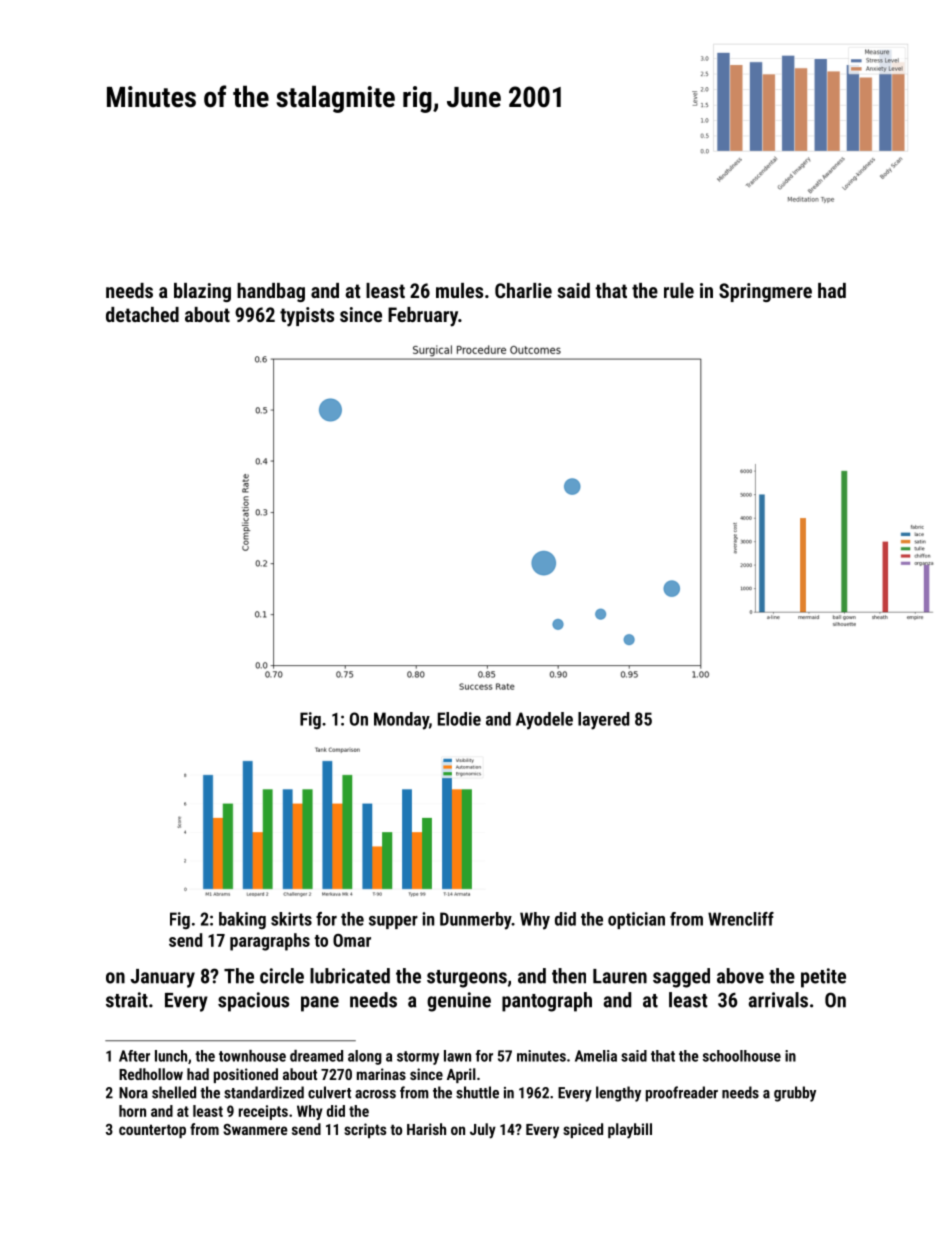 This image has width=952, height=1233. Describe the element at coordinates (253, 1002) in the image. I see `spacious` at that location.
